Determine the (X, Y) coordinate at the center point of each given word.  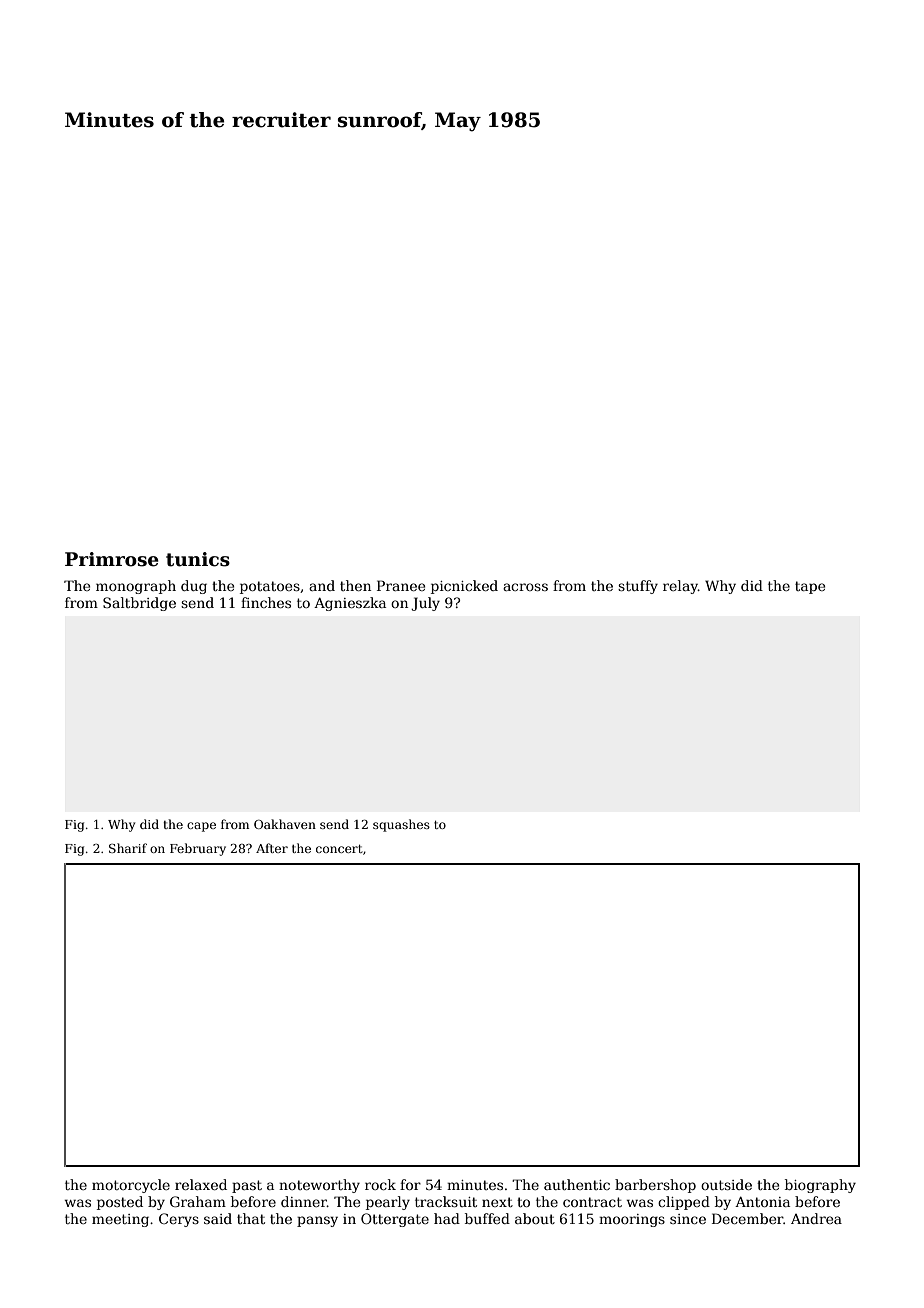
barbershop (655, 1186)
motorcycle (131, 1186)
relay (680, 587)
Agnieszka (350, 604)
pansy (317, 1221)
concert (339, 849)
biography (820, 1186)
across (525, 587)
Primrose (112, 559)
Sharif (128, 848)
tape (810, 587)
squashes (401, 825)
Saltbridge (139, 604)
